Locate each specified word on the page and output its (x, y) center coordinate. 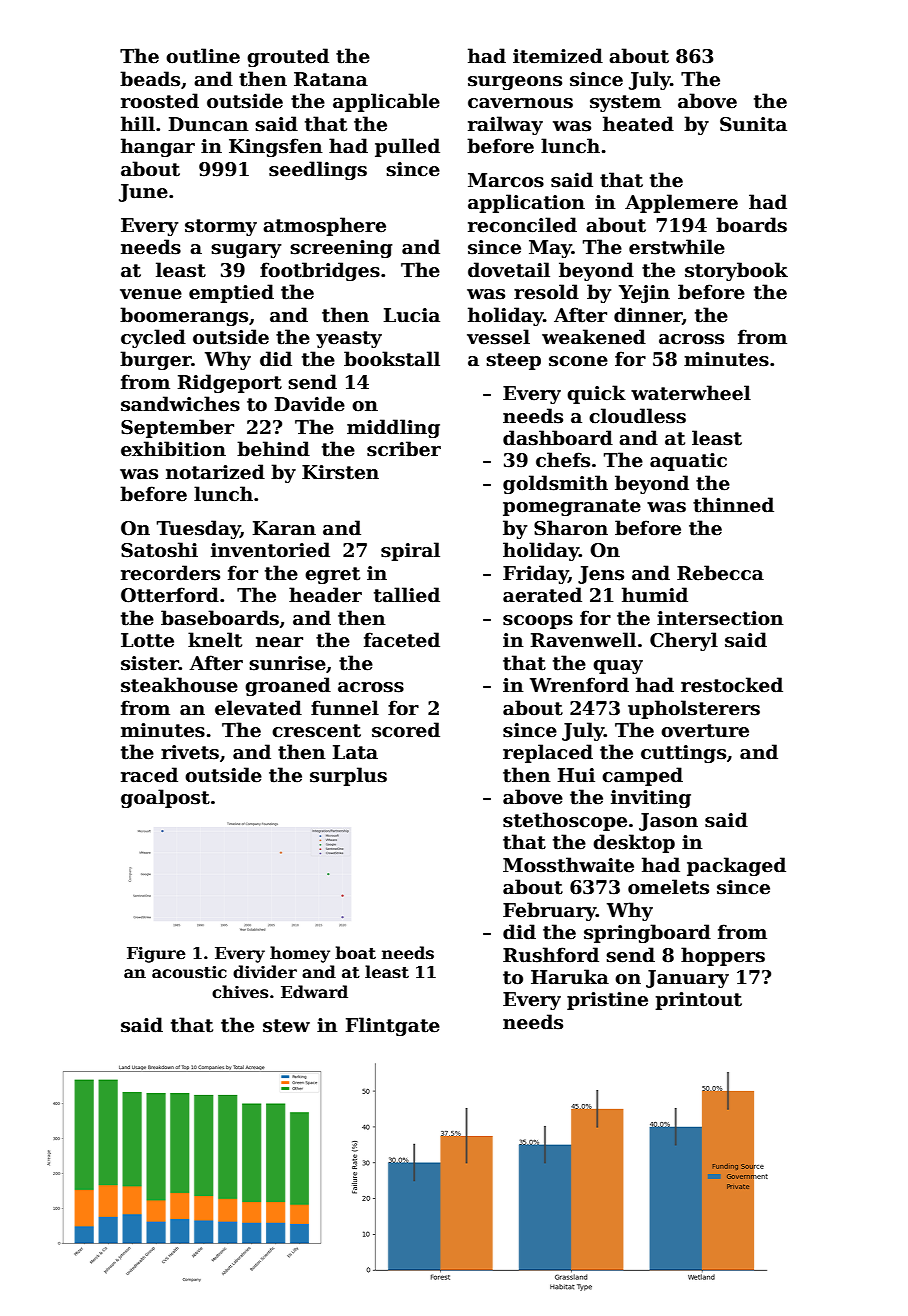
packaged (736, 866)
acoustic (189, 972)
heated (638, 124)
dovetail (509, 270)
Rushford (551, 955)
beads (150, 79)
